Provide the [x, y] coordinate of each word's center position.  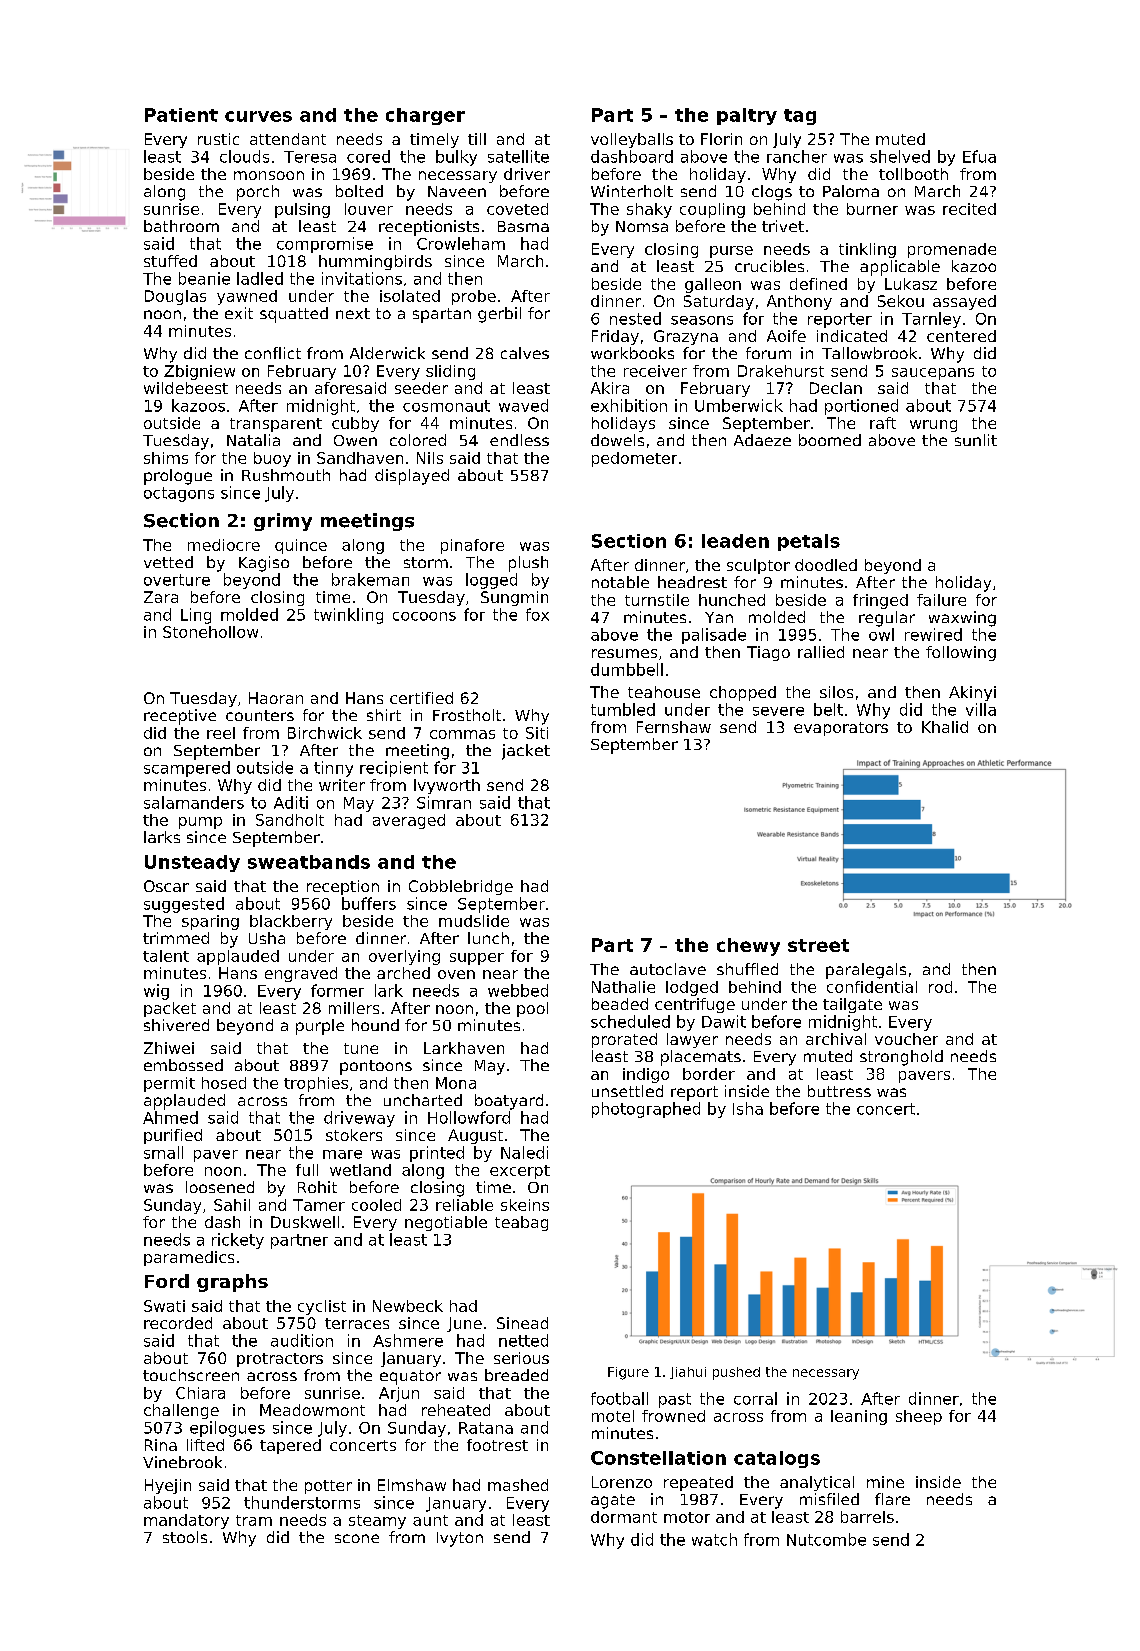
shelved [900, 156]
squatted [294, 315]
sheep [919, 1417]
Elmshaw [412, 1485]
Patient [181, 115]
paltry [747, 116]
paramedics [189, 1258]
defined [818, 284]
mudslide [474, 921]
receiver [655, 371]
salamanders [194, 802]
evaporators [841, 729]
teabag [521, 1223]
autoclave [668, 969]
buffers [369, 903]
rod [940, 987]
